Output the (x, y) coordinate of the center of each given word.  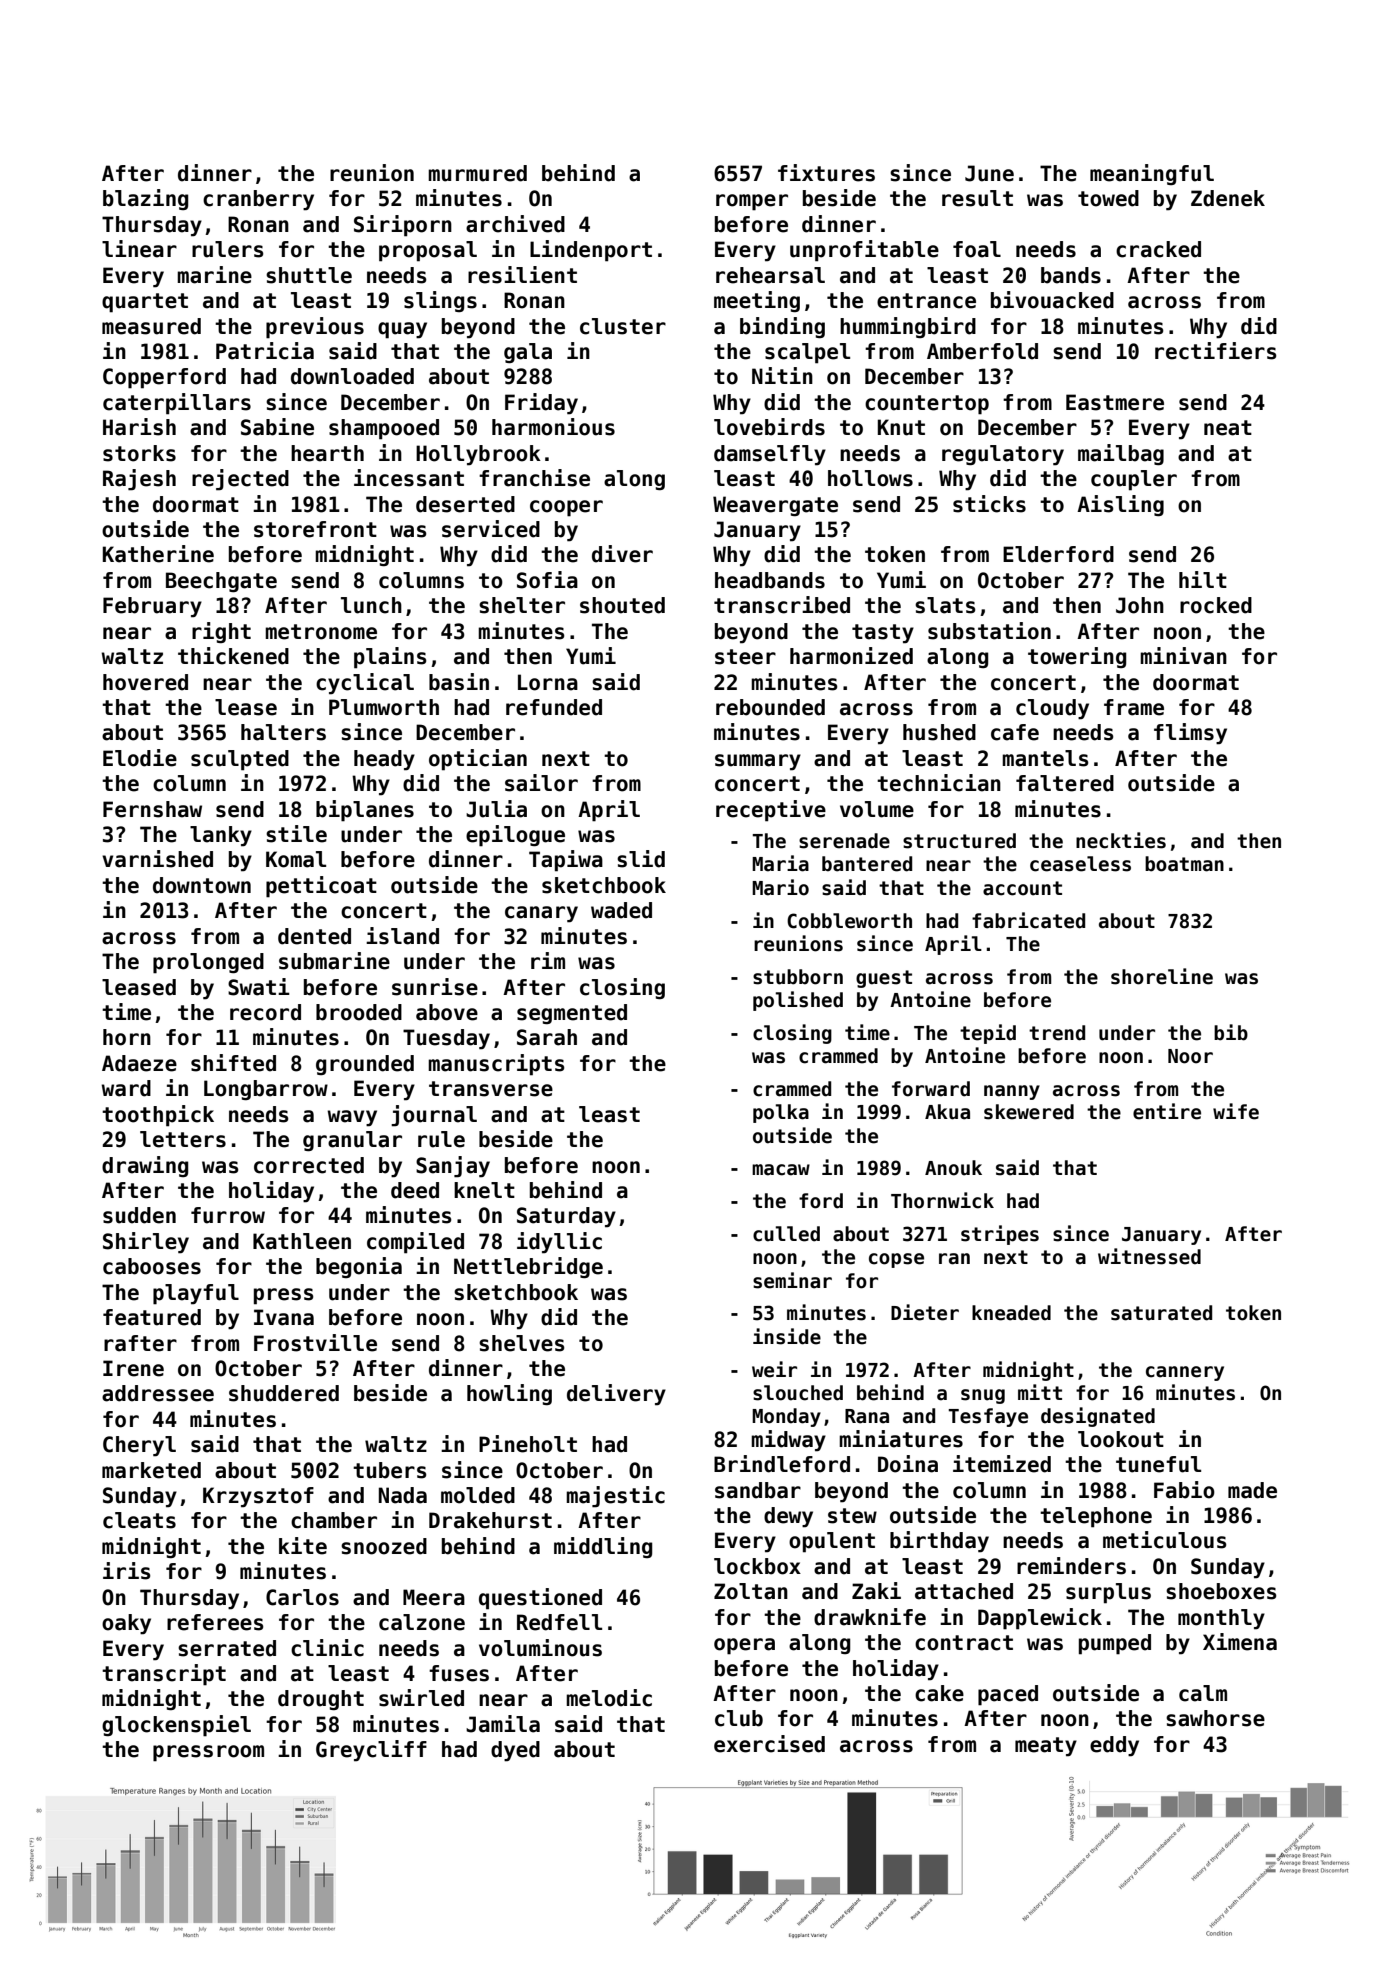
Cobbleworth (849, 921)
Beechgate (221, 582)
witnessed (1149, 1256)
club (739, 1718)
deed (415, 1190)
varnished (157, 859)
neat (1228, 428)
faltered (1065, 783)
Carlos (302, 1597)
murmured (477, 173)
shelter (522, 605)
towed (1108, 198)
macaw (781, 1170)
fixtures (826, 173)
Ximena (1240, 1642)
